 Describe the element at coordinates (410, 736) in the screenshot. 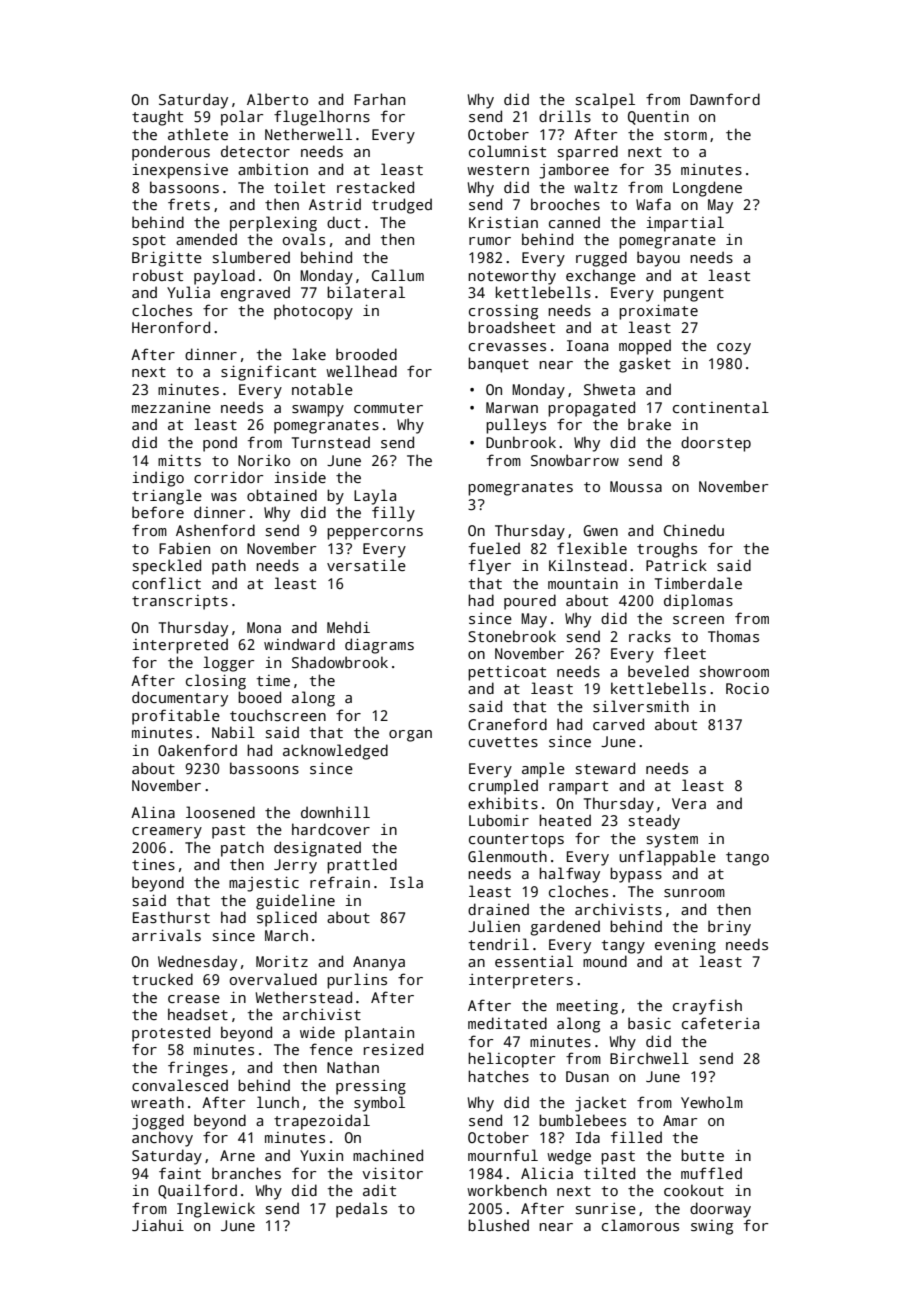

I see `organ` at that location.
